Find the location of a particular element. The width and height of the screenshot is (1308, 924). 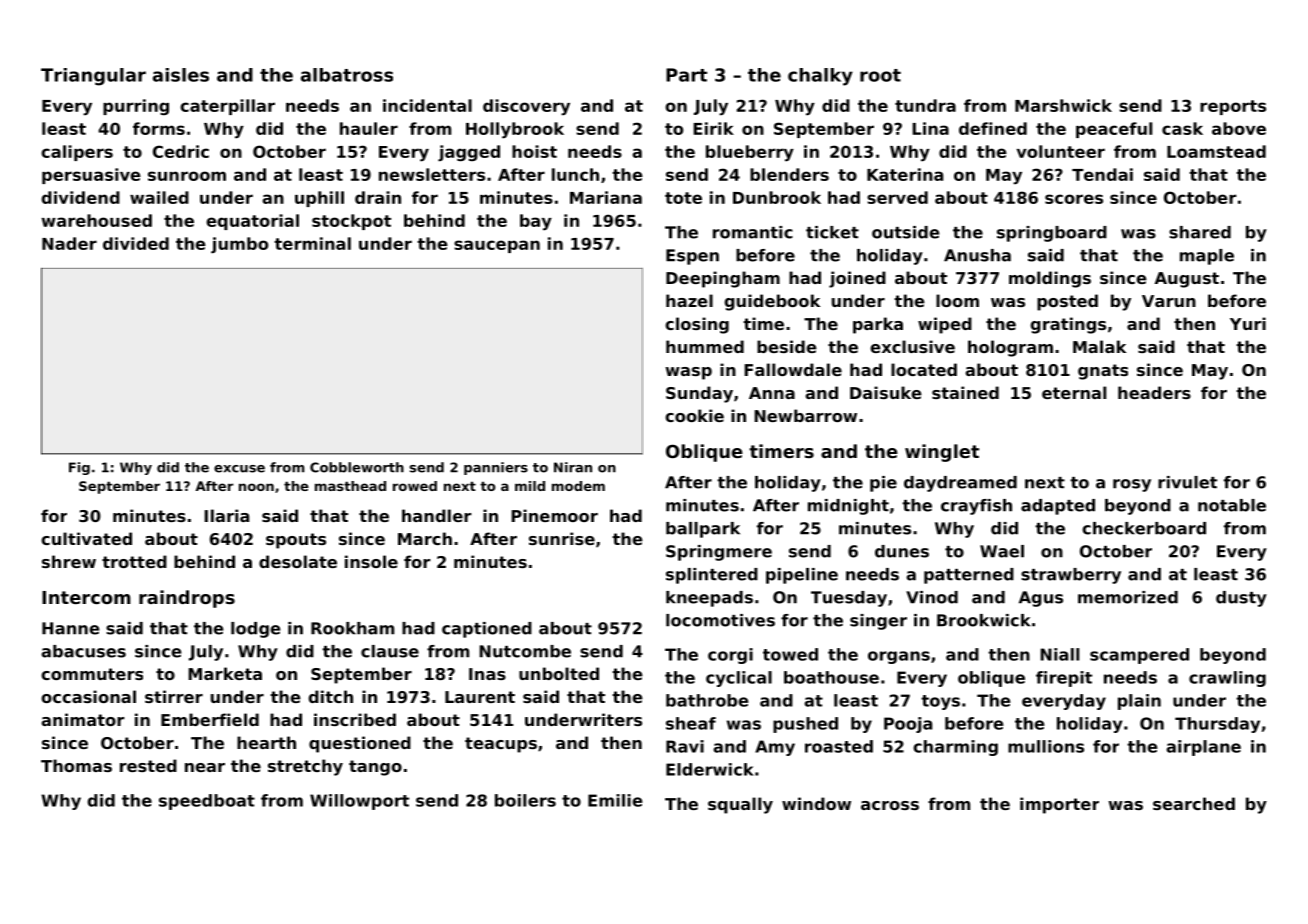

root is located at coordinates (880, 75).
